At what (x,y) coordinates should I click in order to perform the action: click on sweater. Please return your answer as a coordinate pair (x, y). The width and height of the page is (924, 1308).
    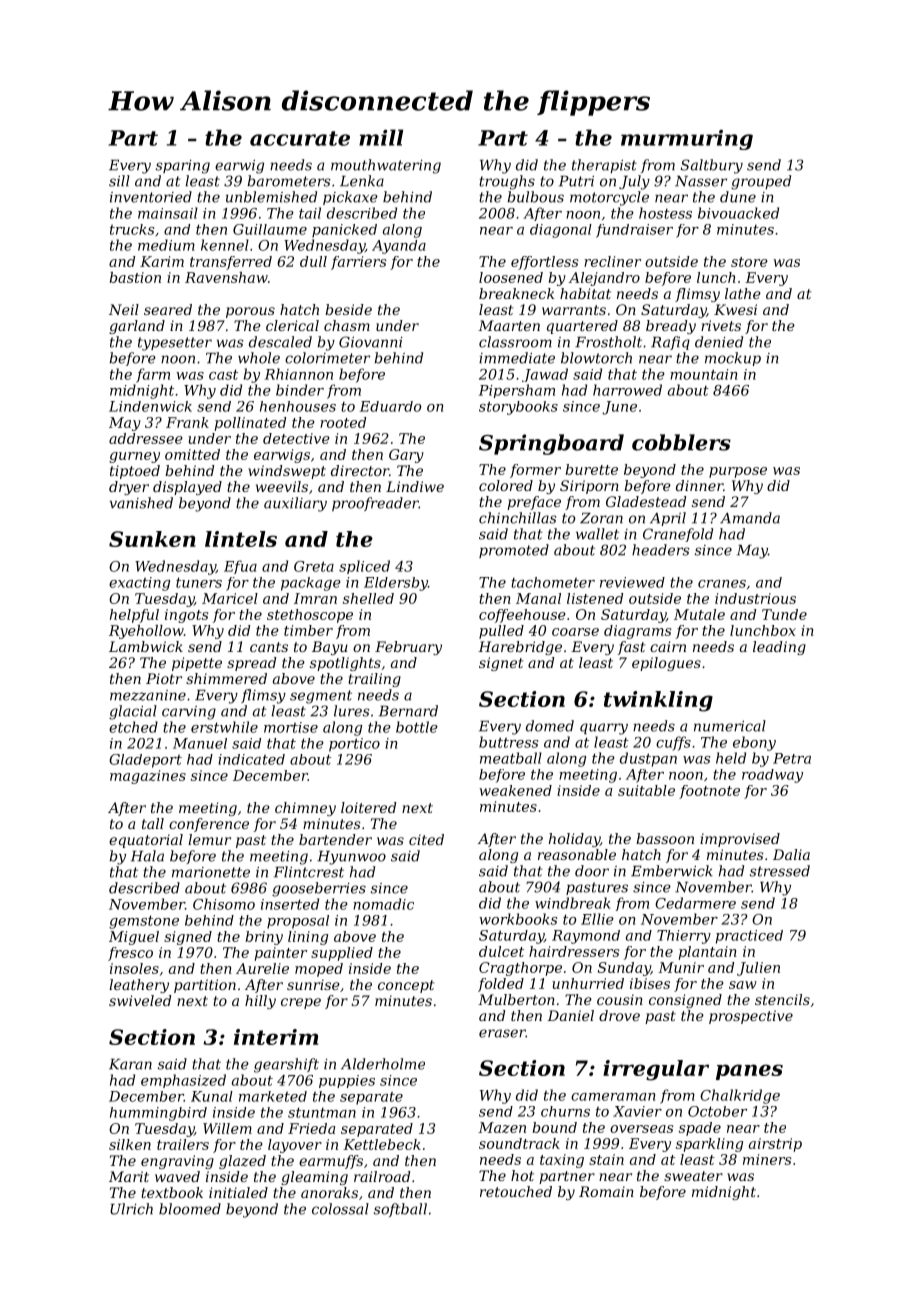
    Looking at the image, I should click on (693, 1176).
